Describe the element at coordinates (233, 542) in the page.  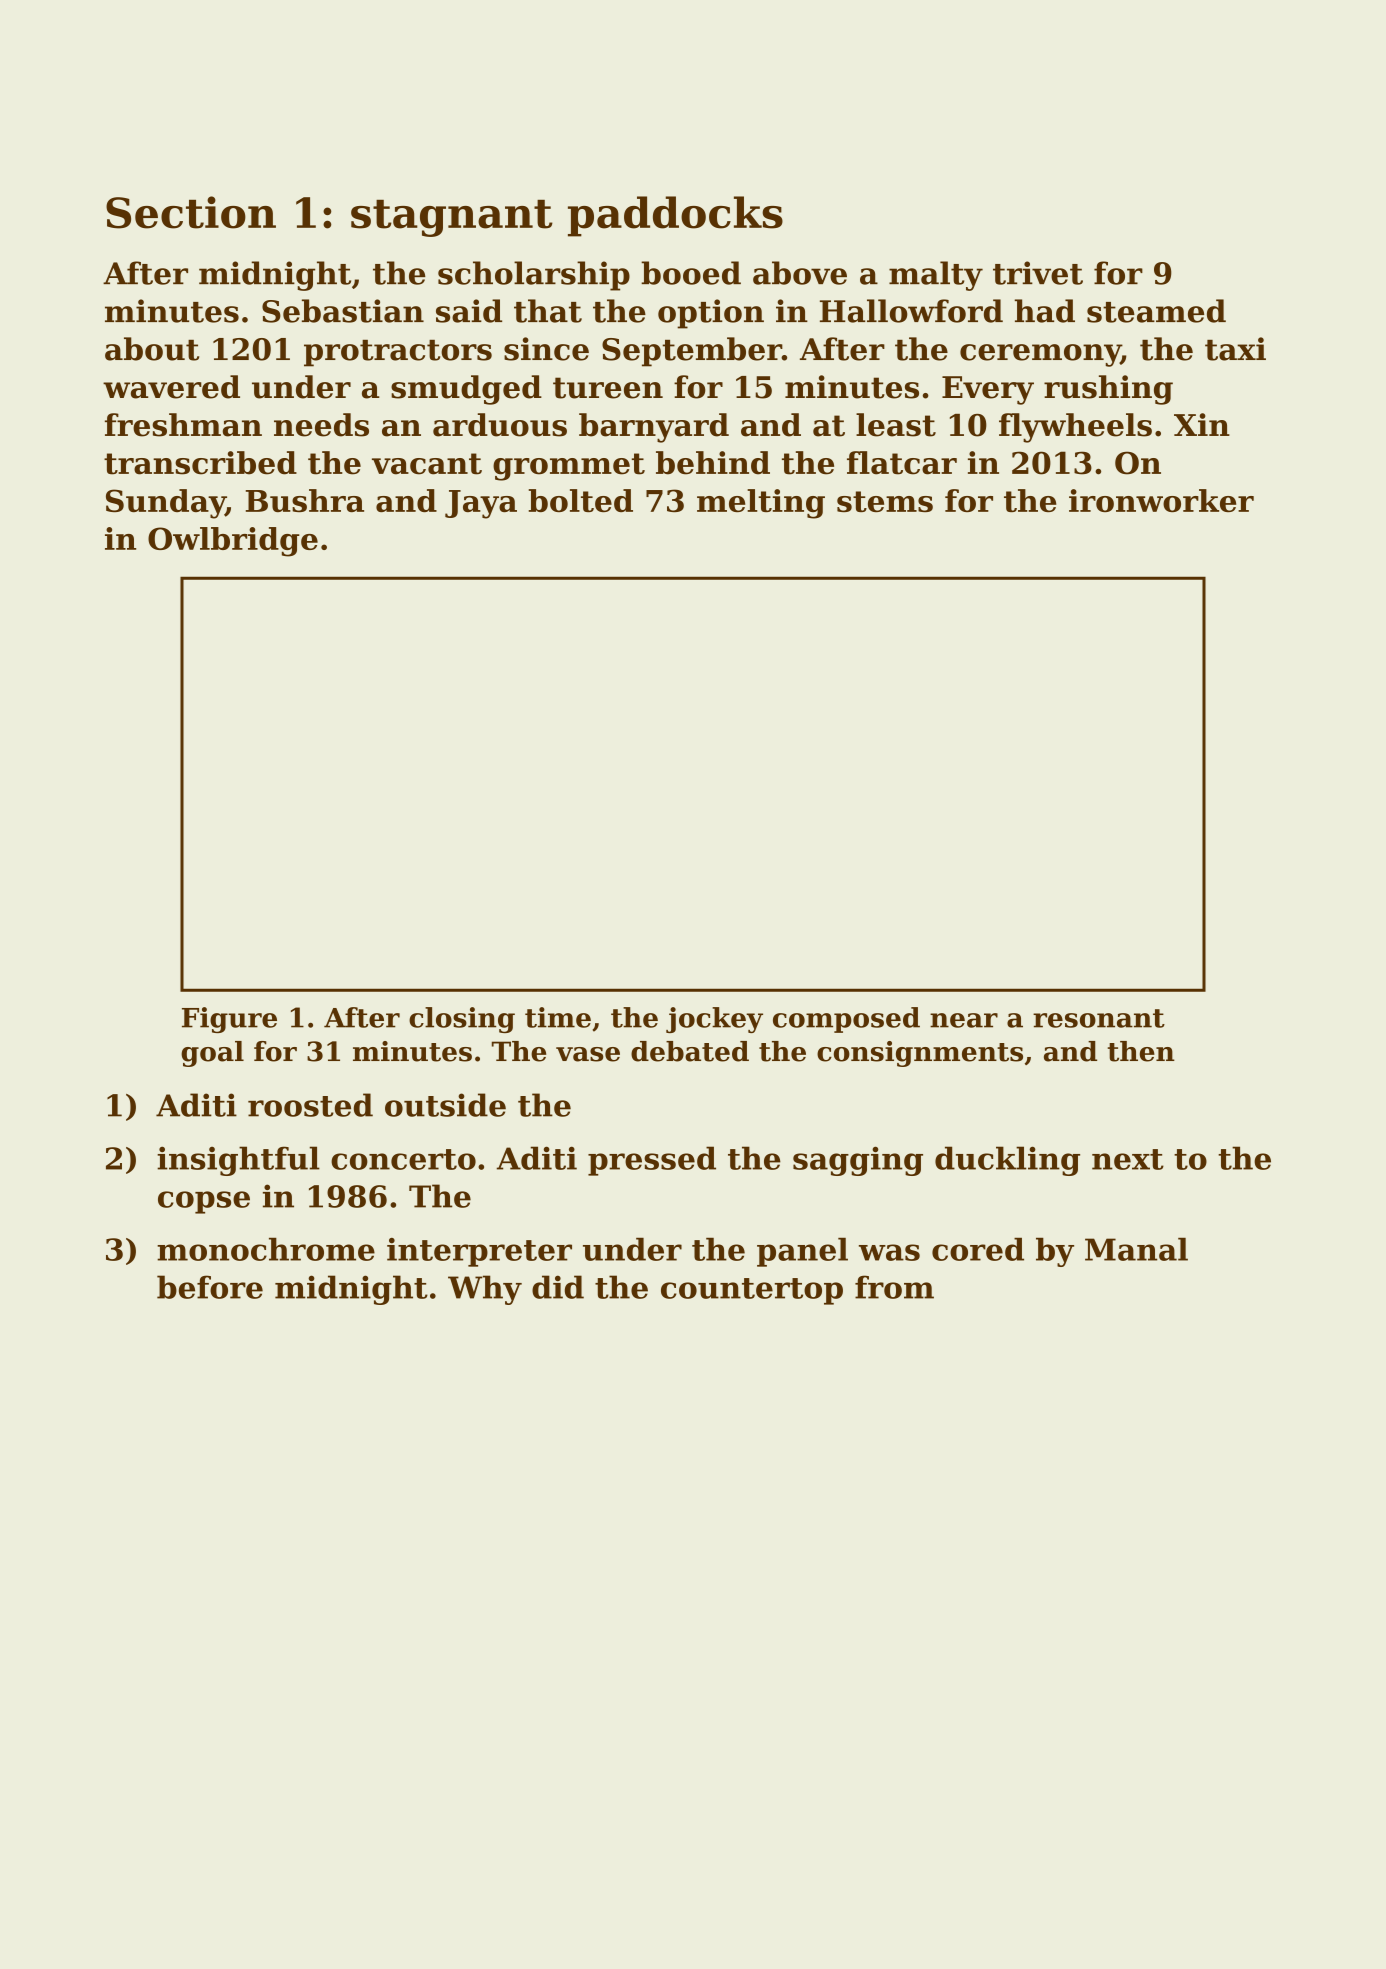
I see `Owlbridge` at that location.
